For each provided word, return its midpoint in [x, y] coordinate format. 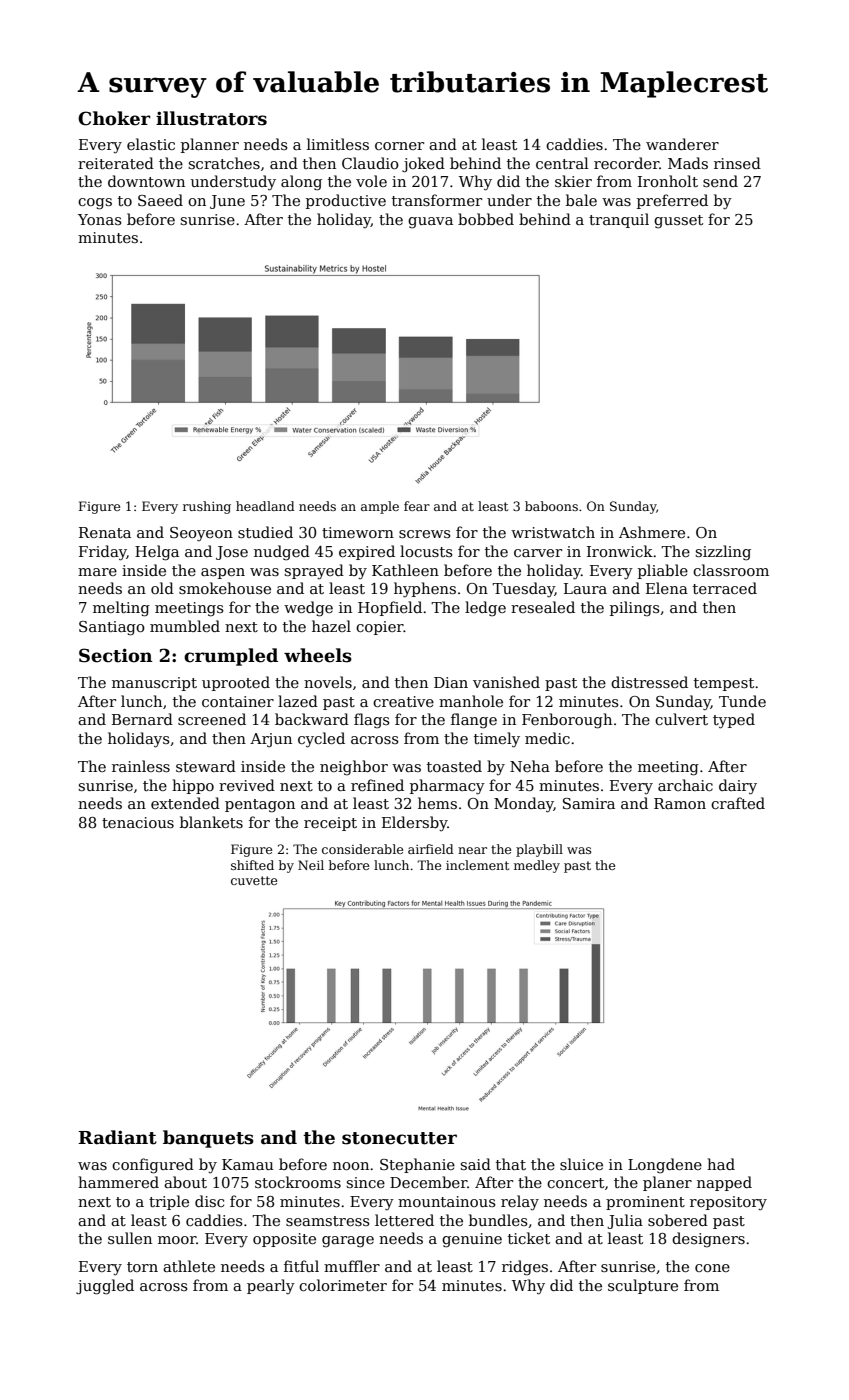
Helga [157, 553]
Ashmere [652, 532]
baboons [551, 506]
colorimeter [343, 1285]
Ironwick [620, 551]
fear [417, 506]
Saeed [160, 200]
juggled [105, 1287]
